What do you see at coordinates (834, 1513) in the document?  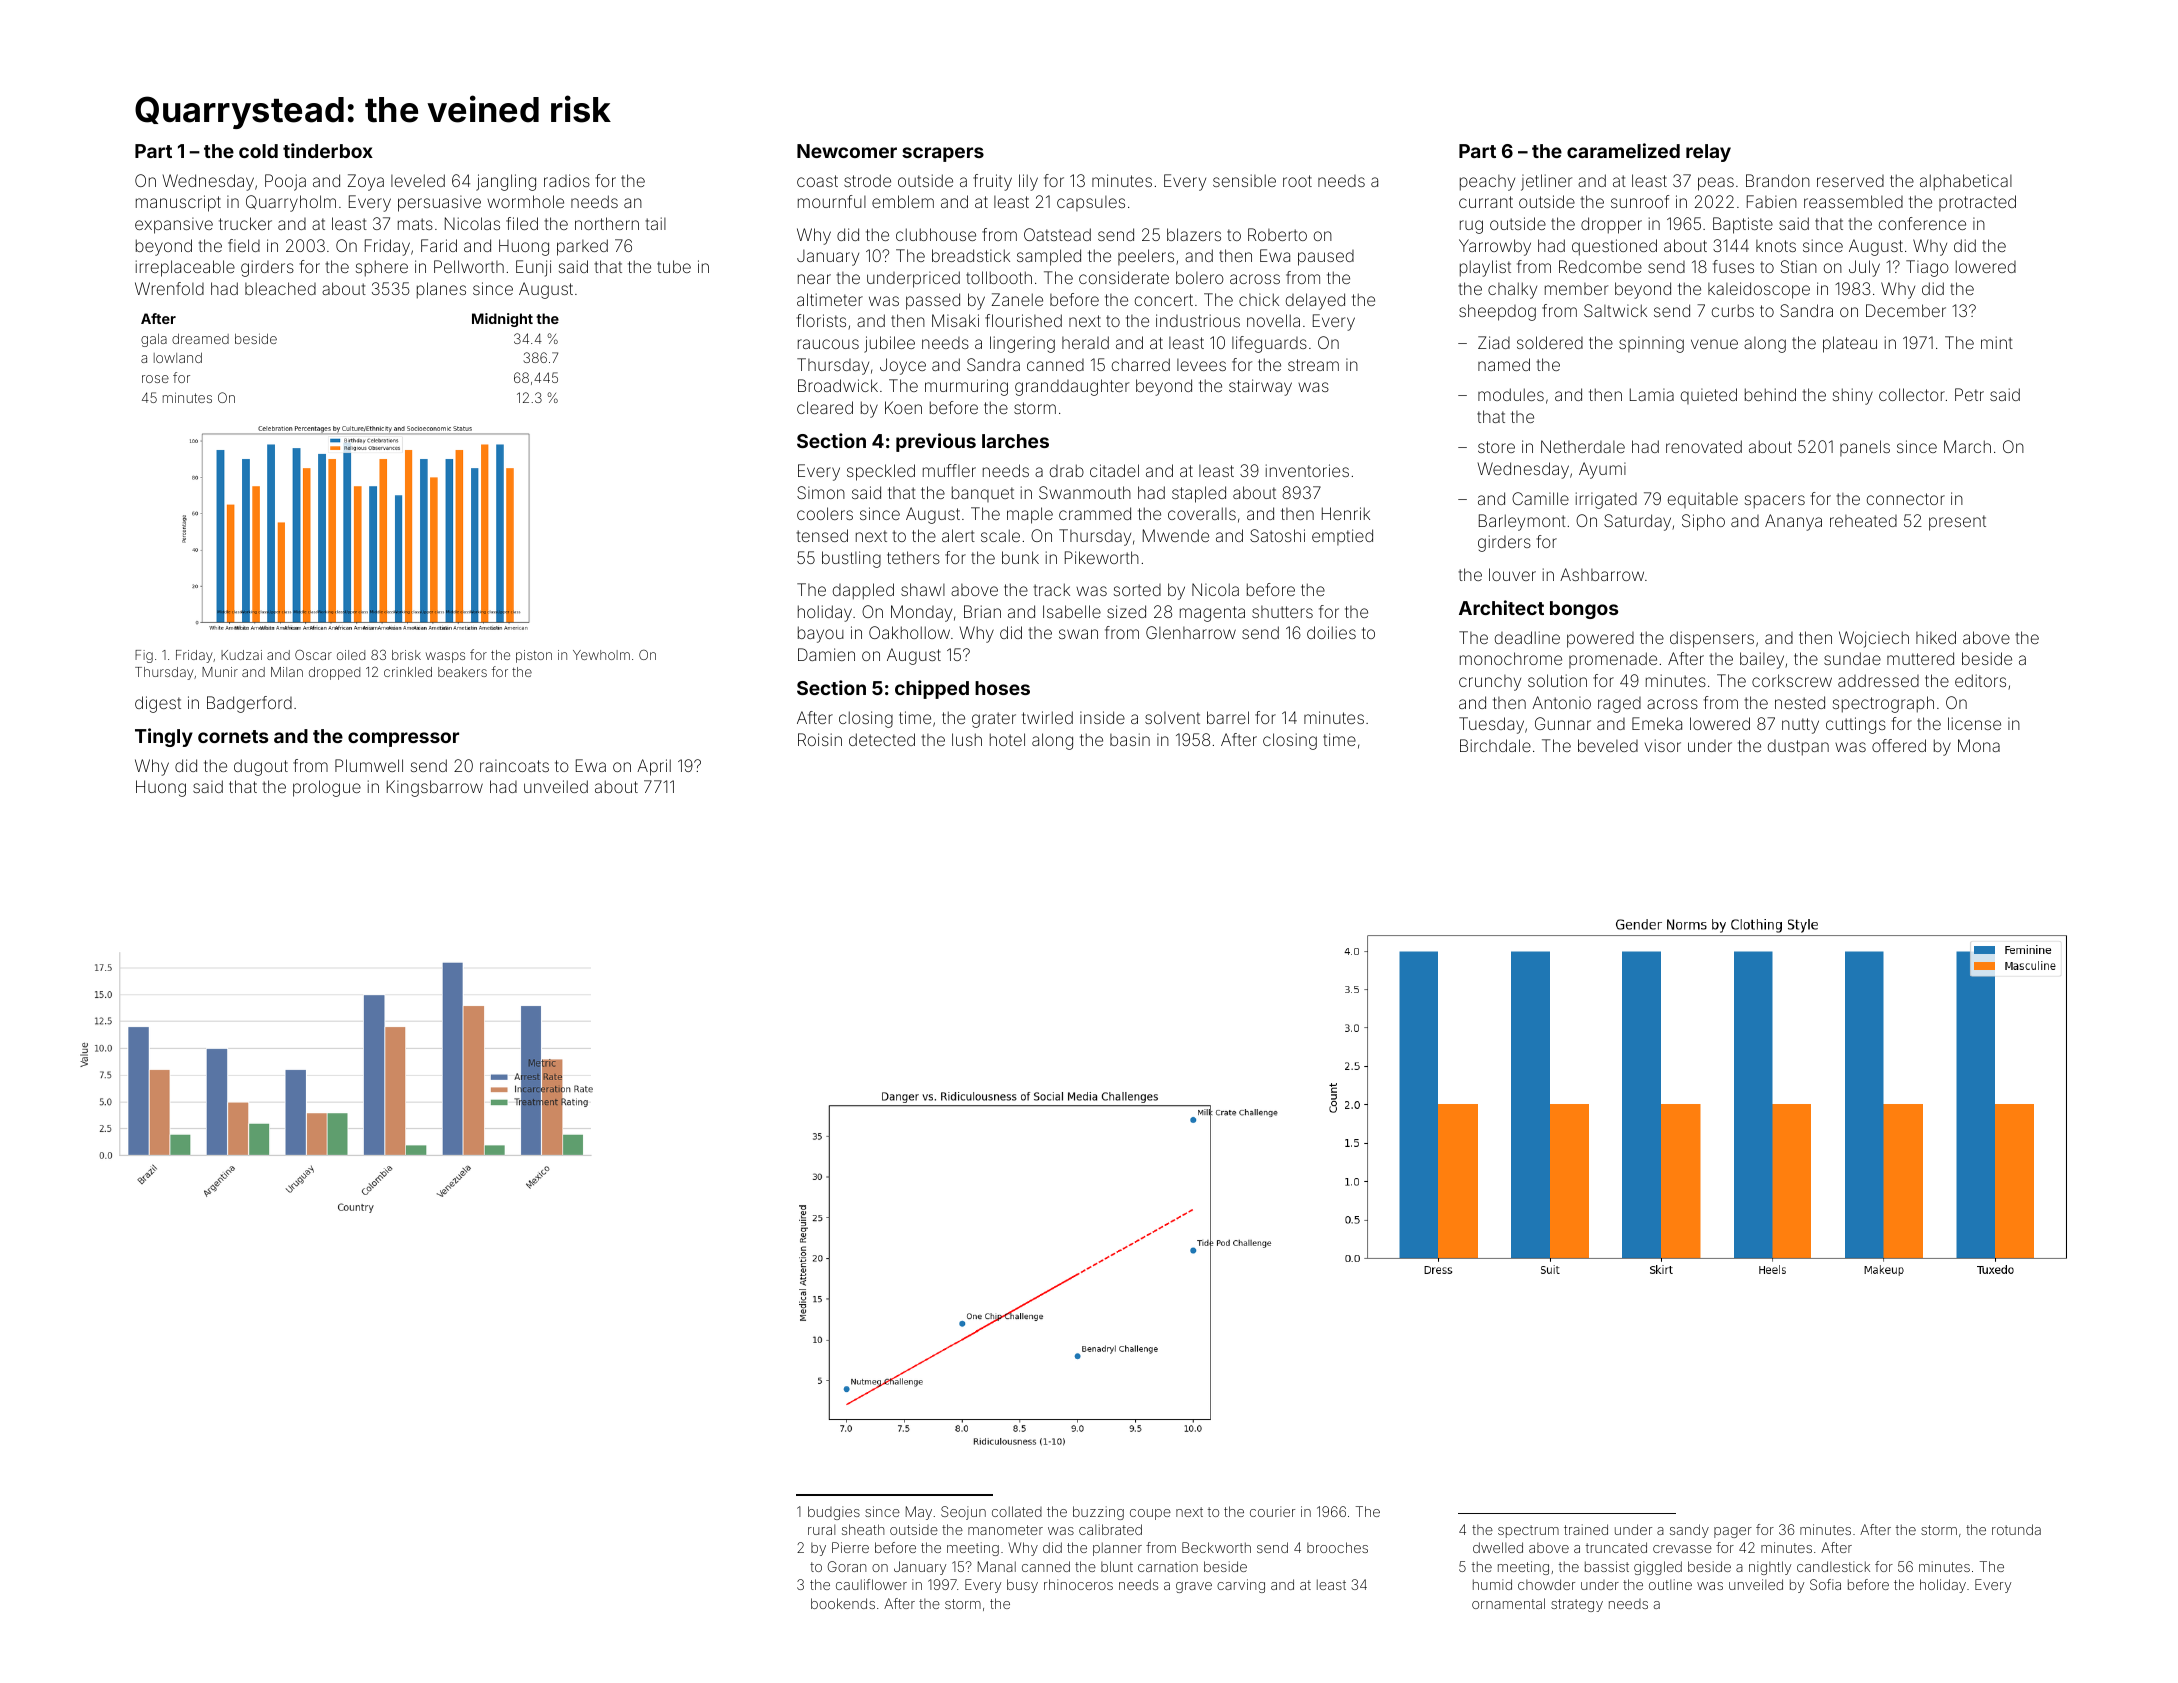 I see `budgies` at bounding box center [834, 1513].
